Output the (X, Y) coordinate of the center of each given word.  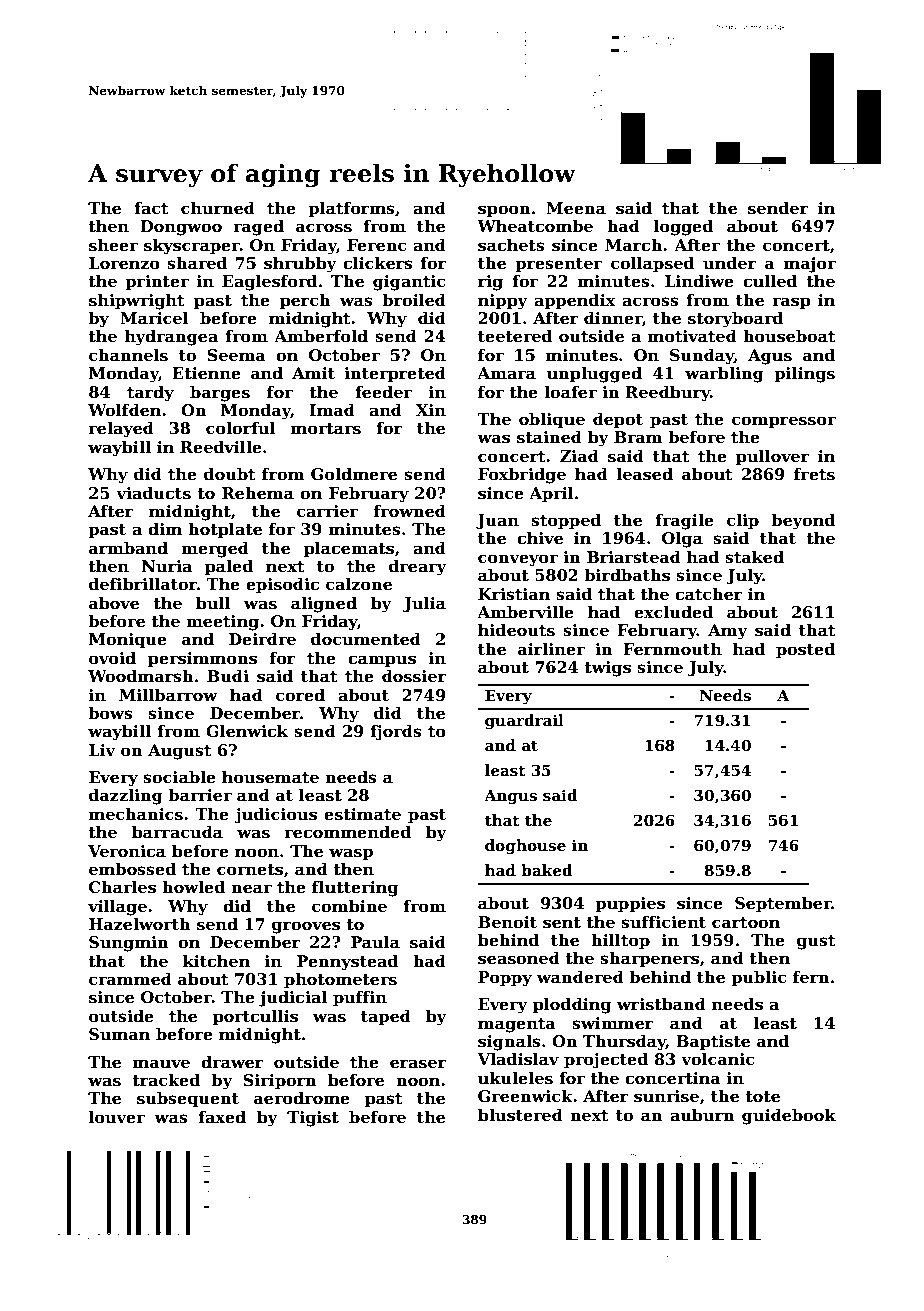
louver (117, 1117)
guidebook (789, 1116)
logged (683, 227)
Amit (313, 373)
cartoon (746, 923)
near (251, 889)
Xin (431, 410)
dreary (418, 567)
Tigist (313, 1119)
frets (814, 474)
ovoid (112, 658)
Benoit (507, 922)
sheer (113, 245)
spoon (504, 211)
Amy (728, 632)
